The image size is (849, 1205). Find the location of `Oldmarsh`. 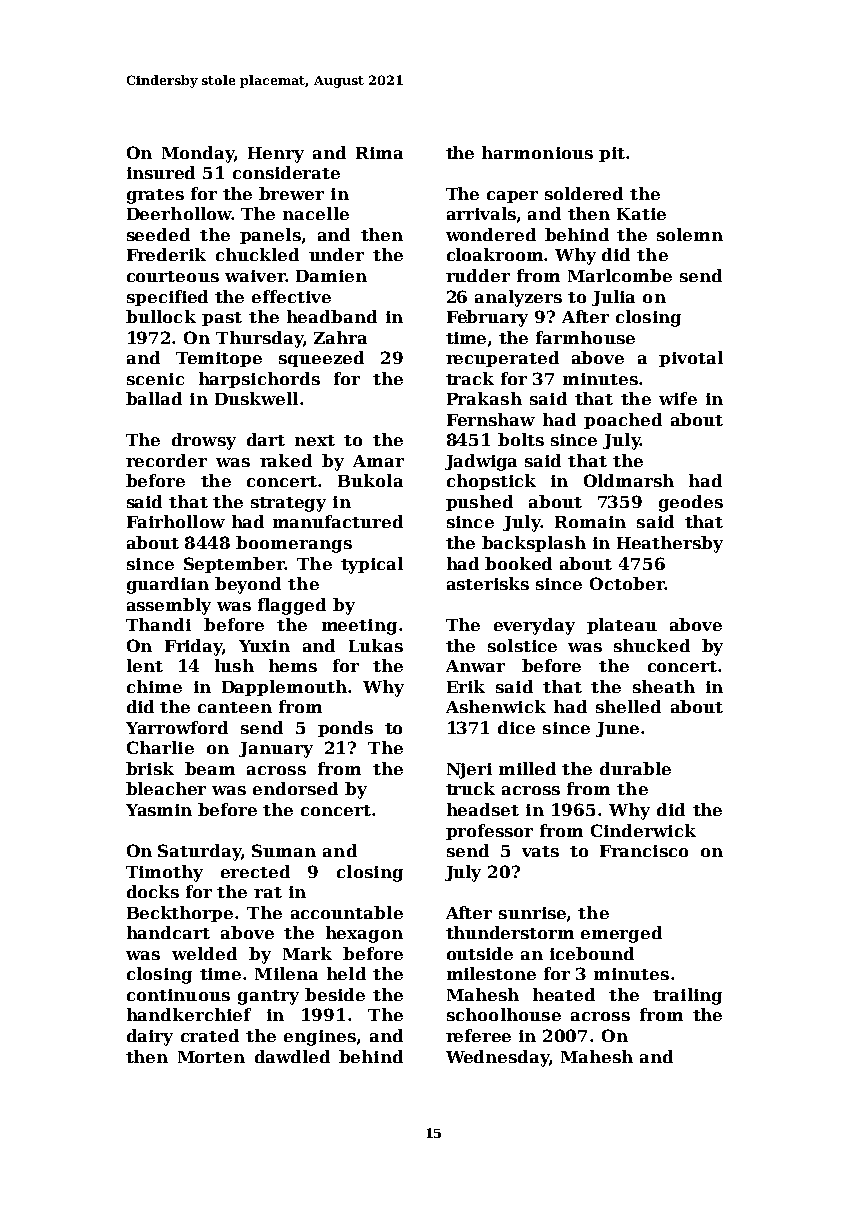

Oldmarsh is located at coordinates (629, 480).
